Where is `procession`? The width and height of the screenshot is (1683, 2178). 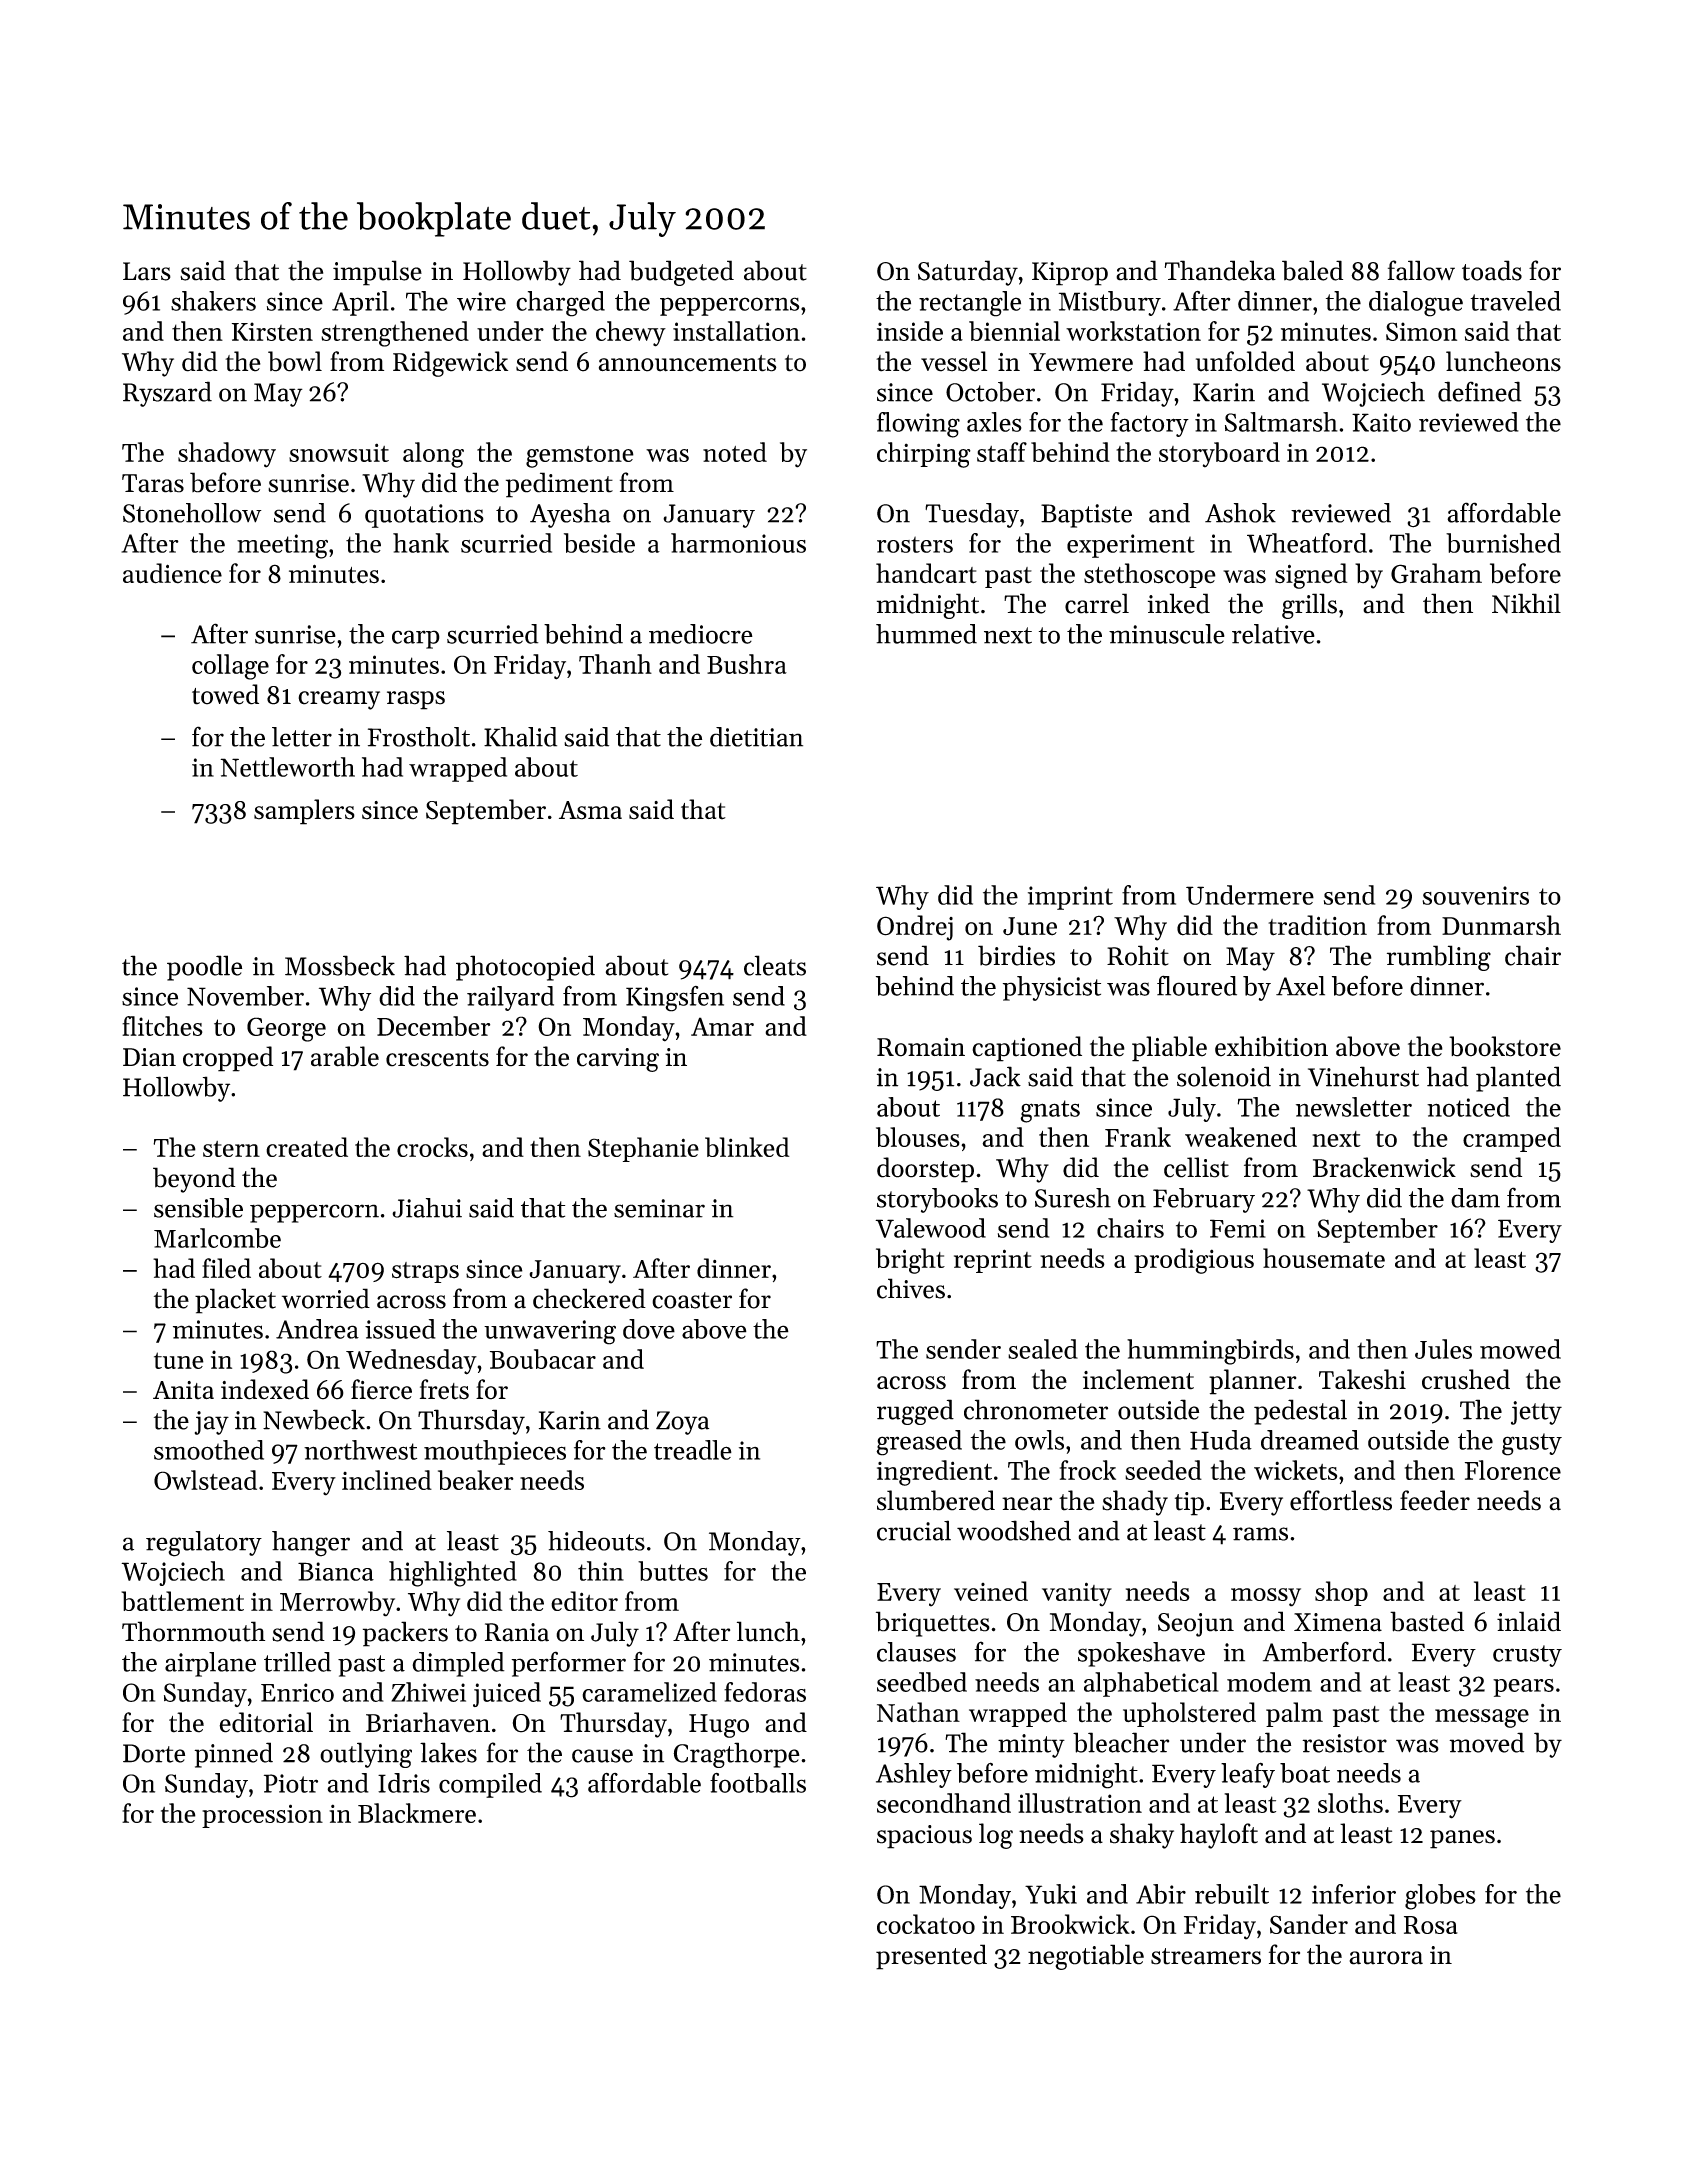 procession is located at coordinates (262, 1816).
